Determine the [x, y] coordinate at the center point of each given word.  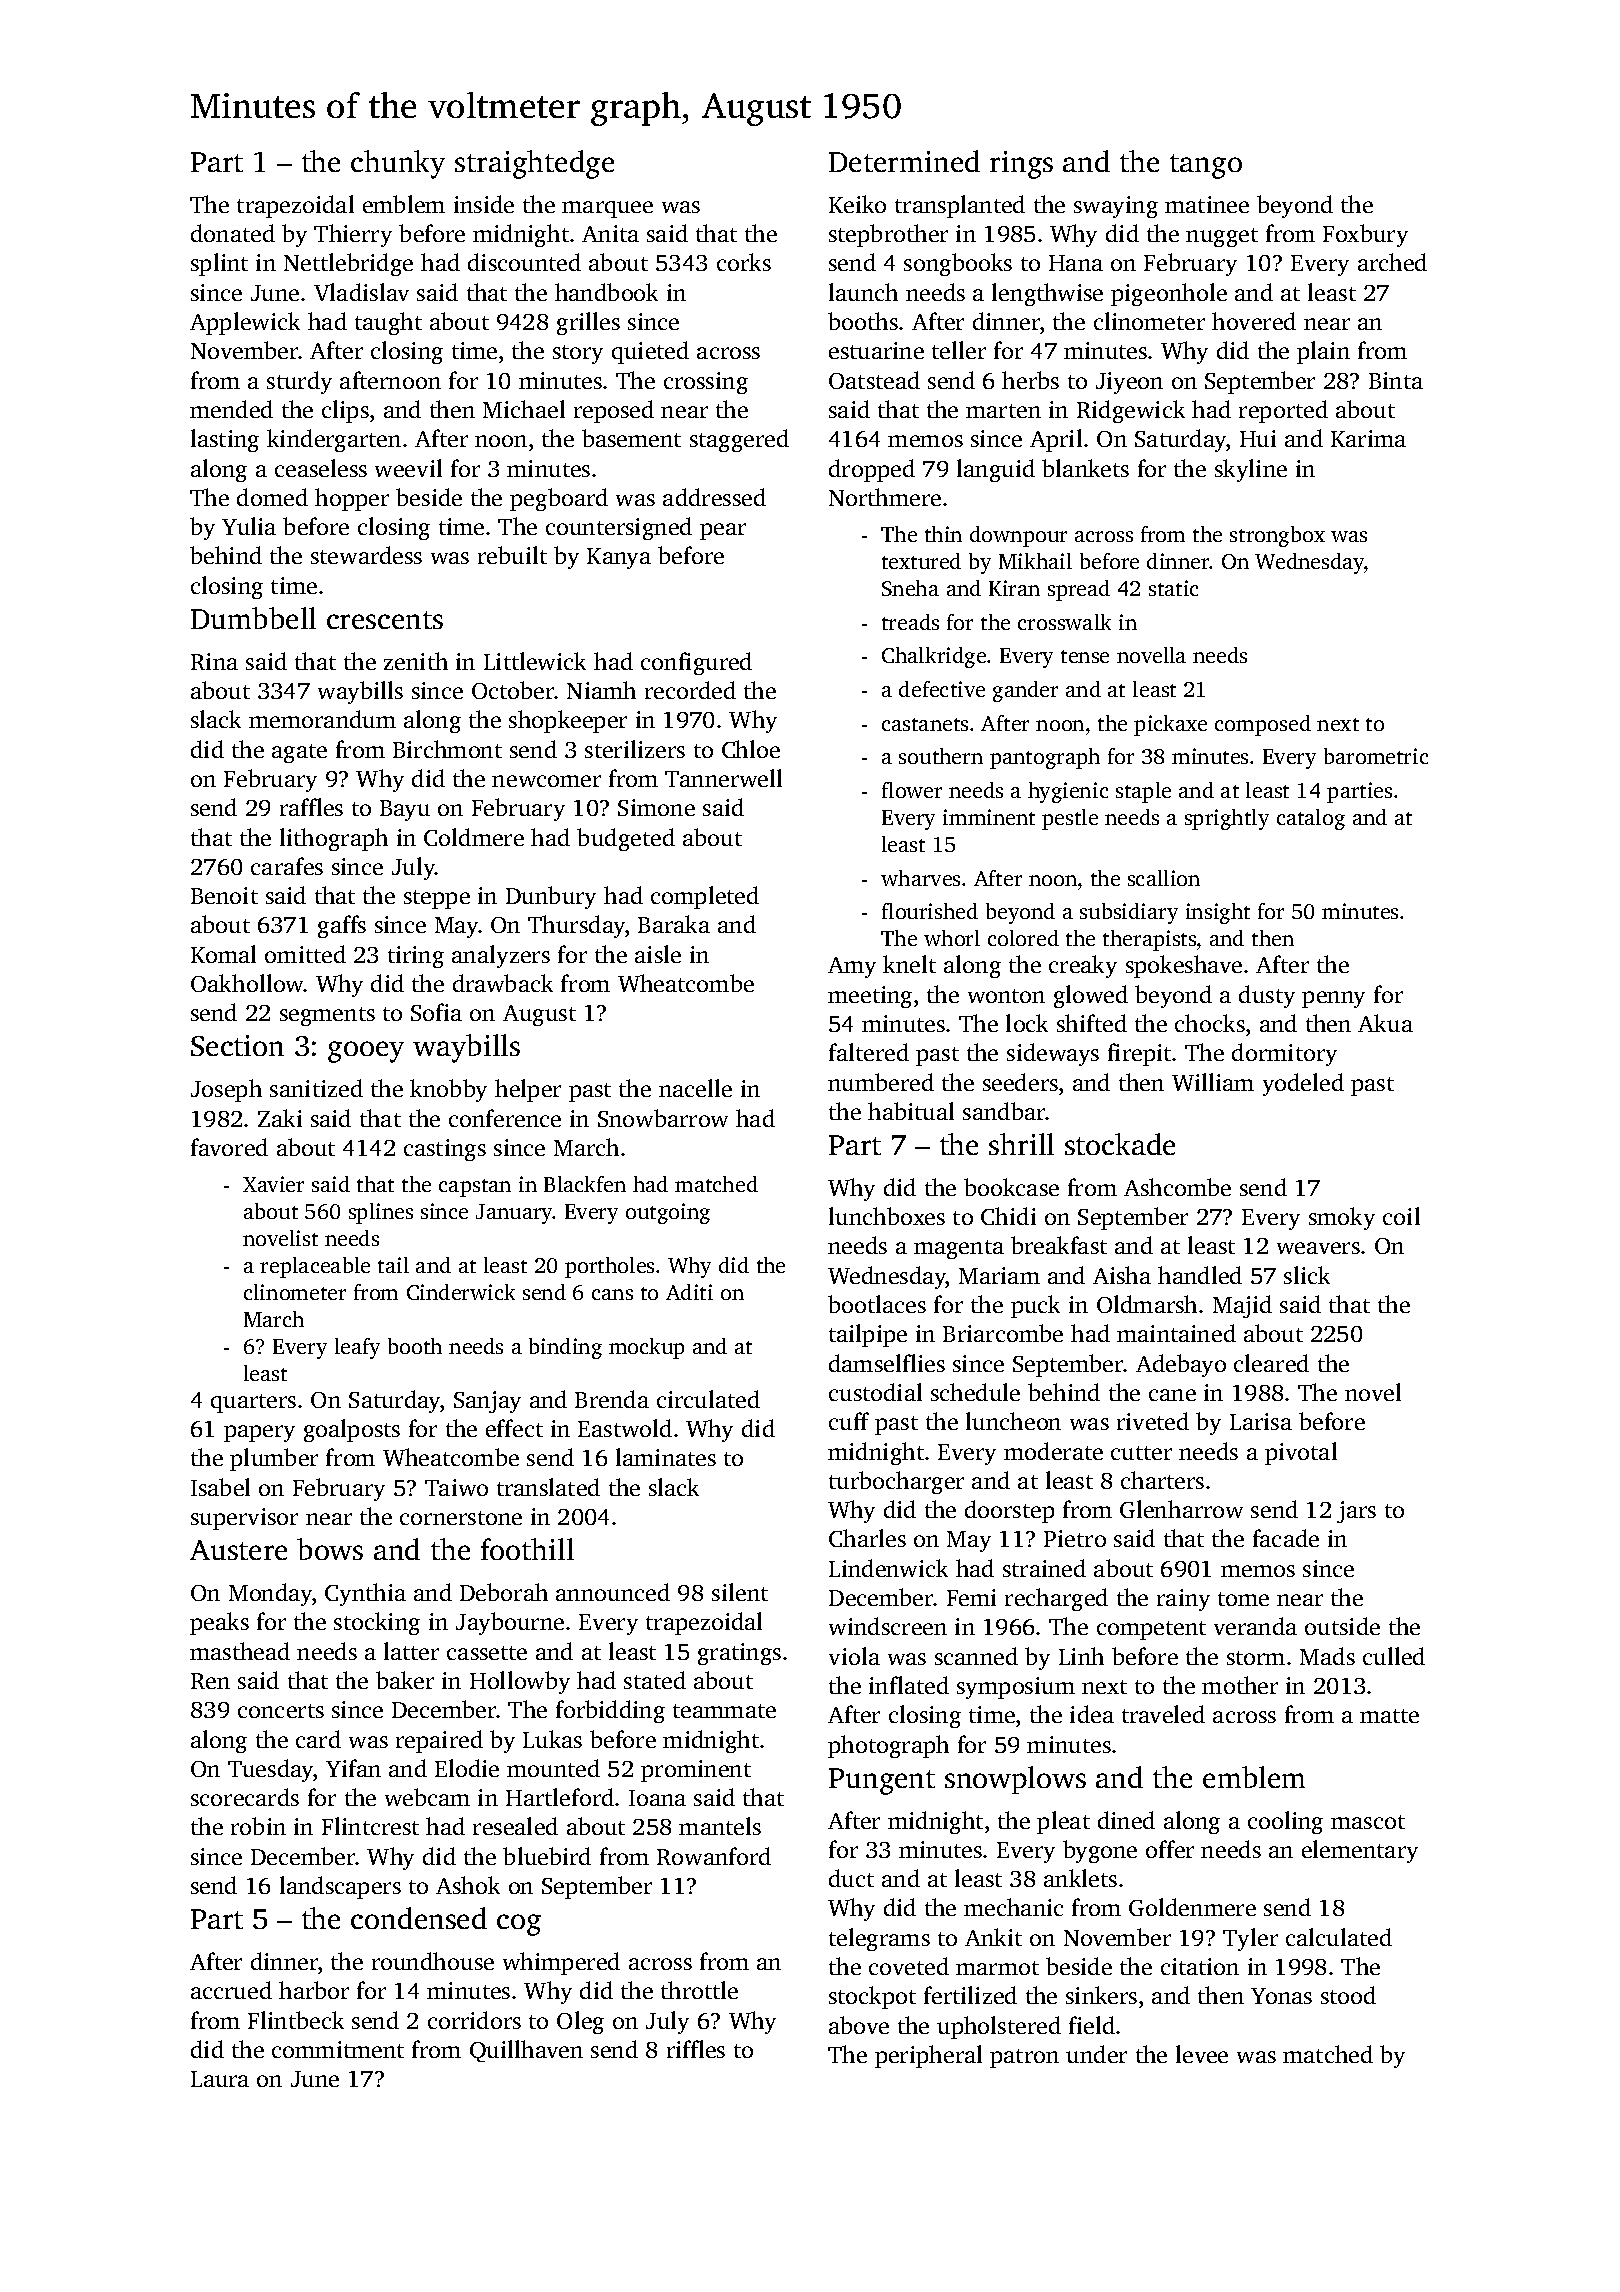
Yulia [249, 526]
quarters [253, 1403]
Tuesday [271, 1770]
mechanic [1013, 1907]
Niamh [601, 690]
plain [1323, 352]
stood [1348, 1995]
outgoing [668, 1213]
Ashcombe [1177, 1187]
